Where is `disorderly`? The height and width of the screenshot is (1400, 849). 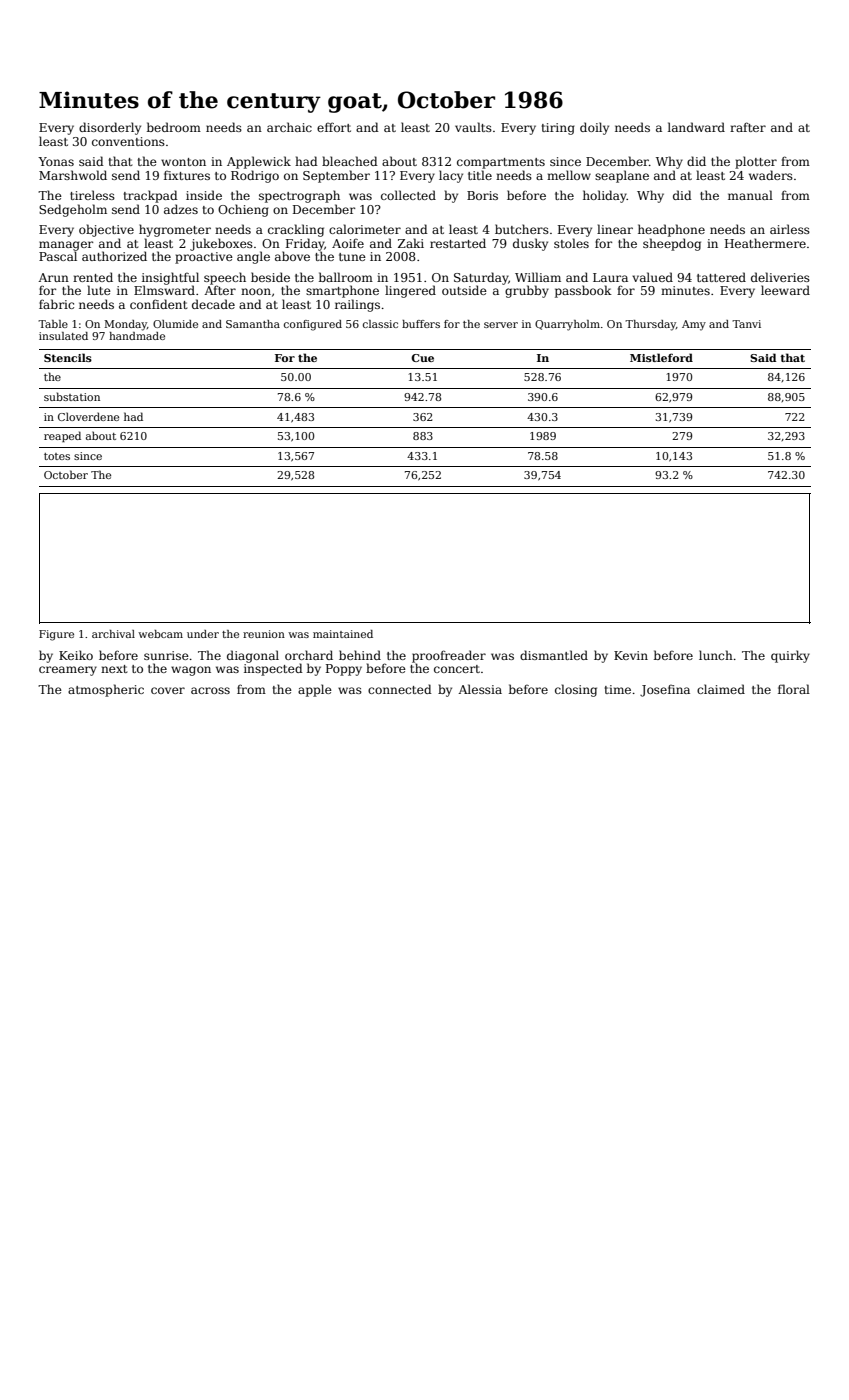
disorderly is located at coordinates (110, 128).
